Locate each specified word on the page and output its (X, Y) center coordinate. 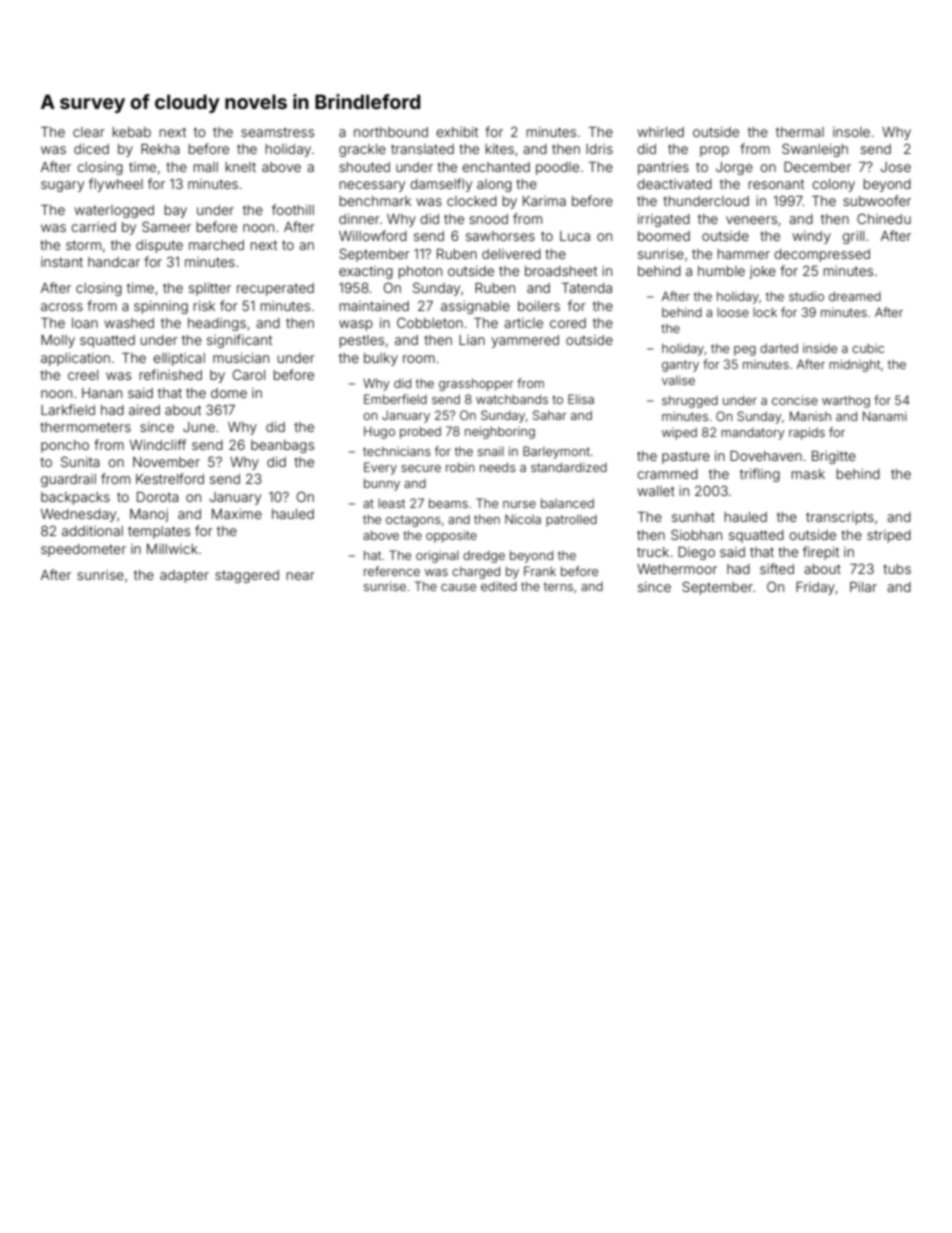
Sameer (166, 226)
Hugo (379, 432)
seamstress (277, 132)
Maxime (237, 514)
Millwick (172, 549)
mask (808, 474)
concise (795, 400)
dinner (359, 219)
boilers (539, 306)
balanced (567, 503)
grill (853, 237)
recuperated (275, 289)
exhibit (457, 132)
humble (721, 271)
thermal (800, 132)
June (199, 427)
